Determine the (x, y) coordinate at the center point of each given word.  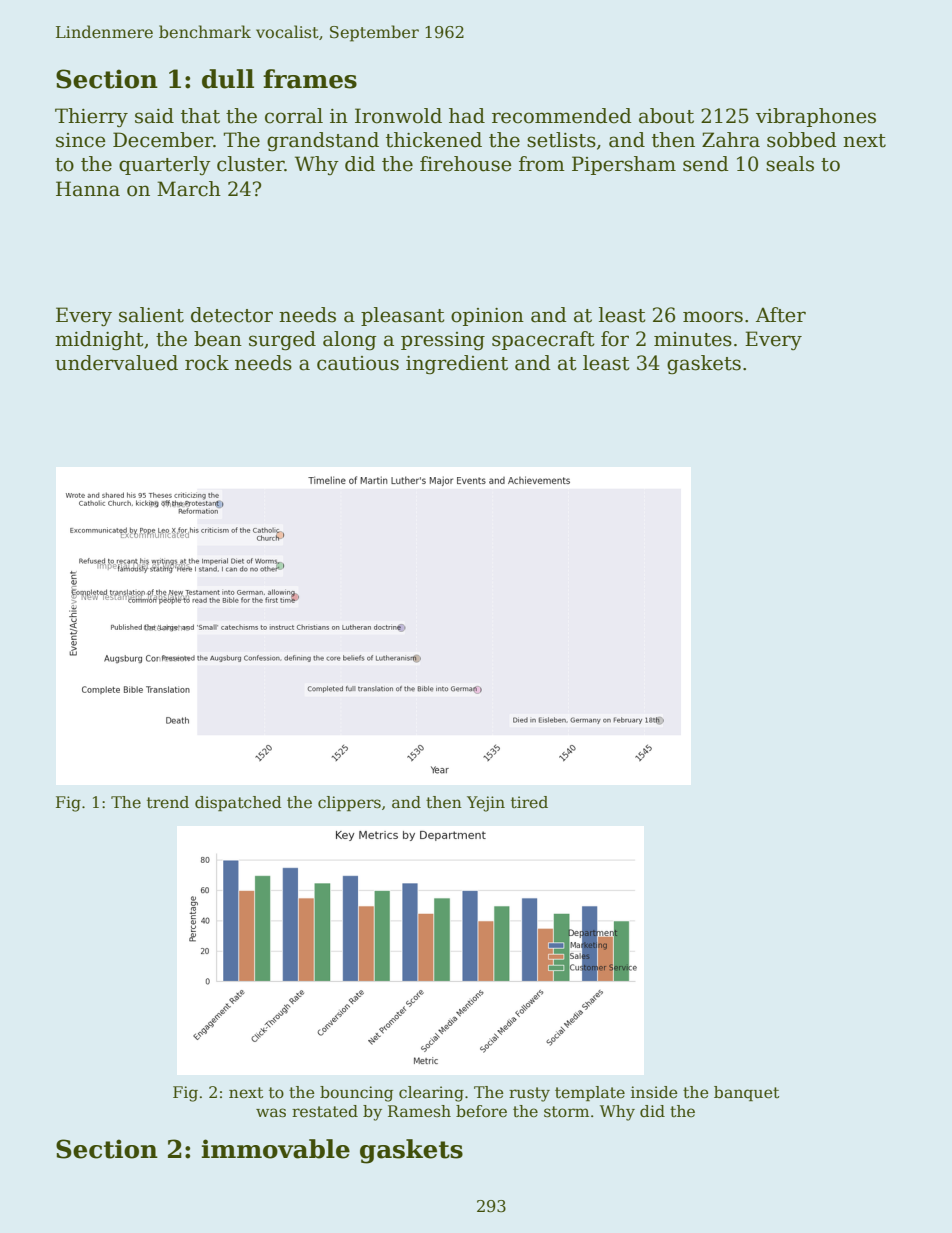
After (781, 315)
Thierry (91, 117)
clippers (349, 803)
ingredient (457, 364)
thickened (434, 140)
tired (529, 802)
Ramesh (419, 1111)
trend (168, 802)
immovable (275, 1149)
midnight (99, 341)
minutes (693, 339)
